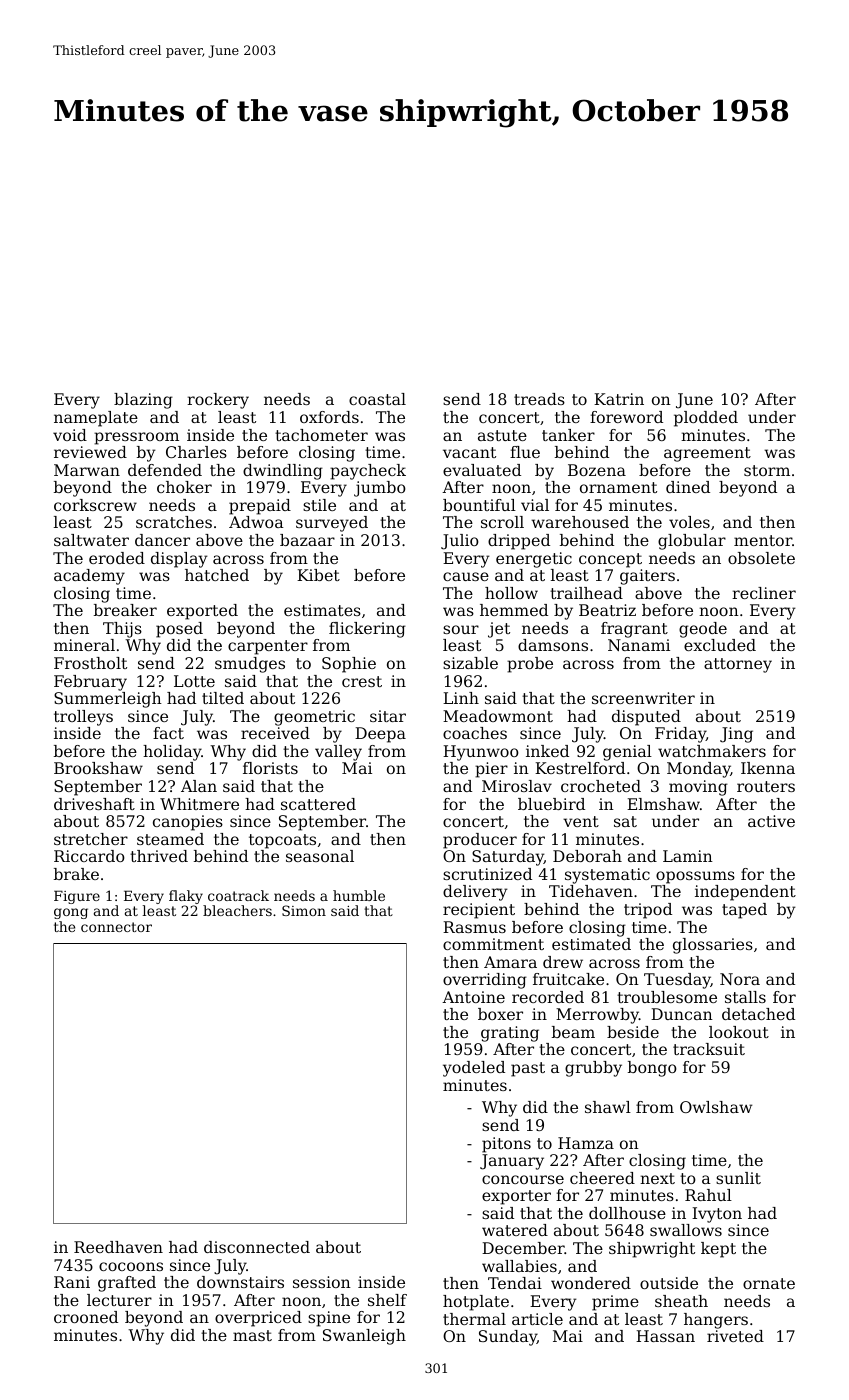  What do you see at coordinates (706, 419) in the image?
I see `plodded` at bounding box center [706, 419].
